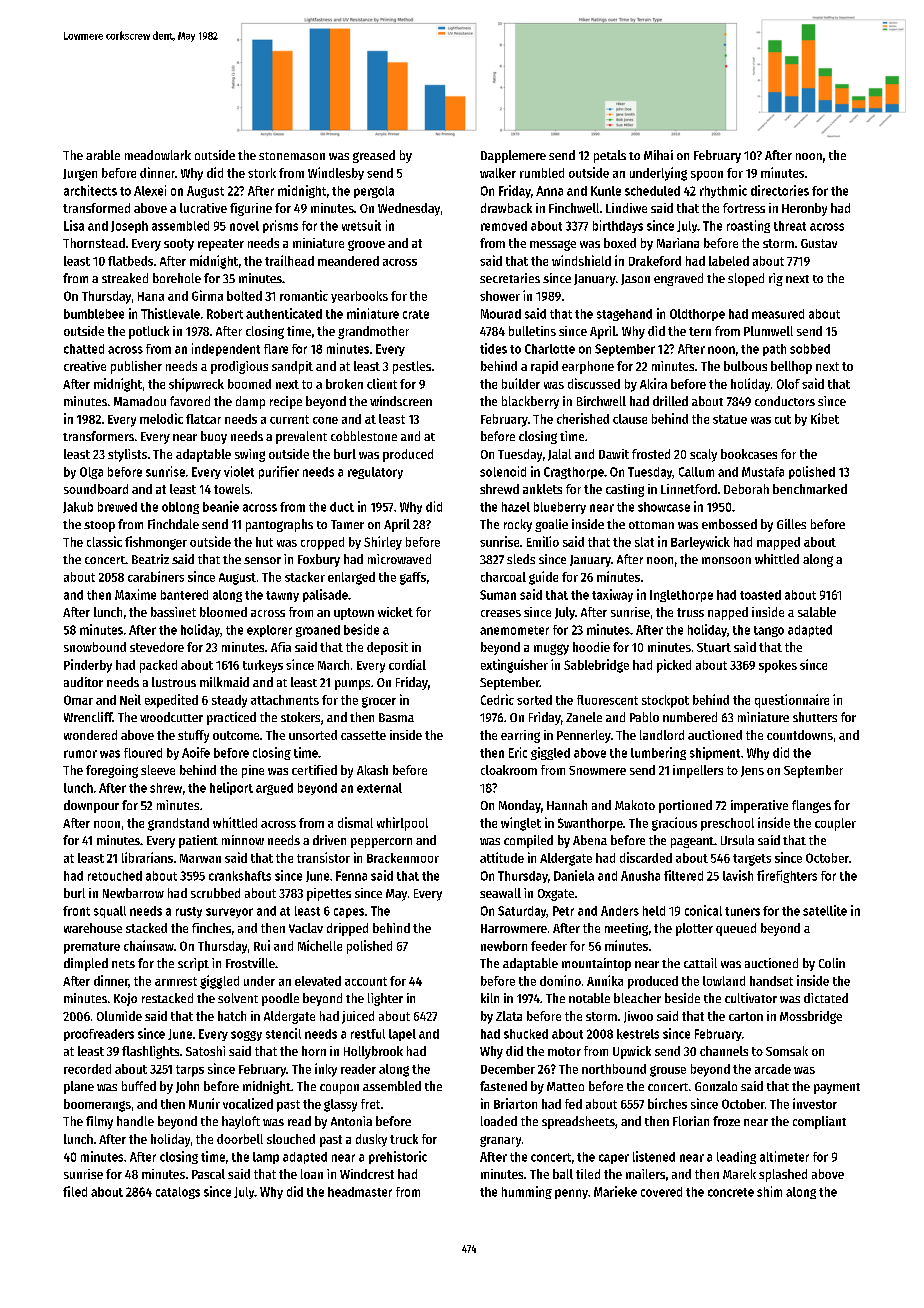 This screenshot has height=1308, width=924. Describe the element at coordinates (490, 998) in the screenshot. I see `kiln` at that location.
